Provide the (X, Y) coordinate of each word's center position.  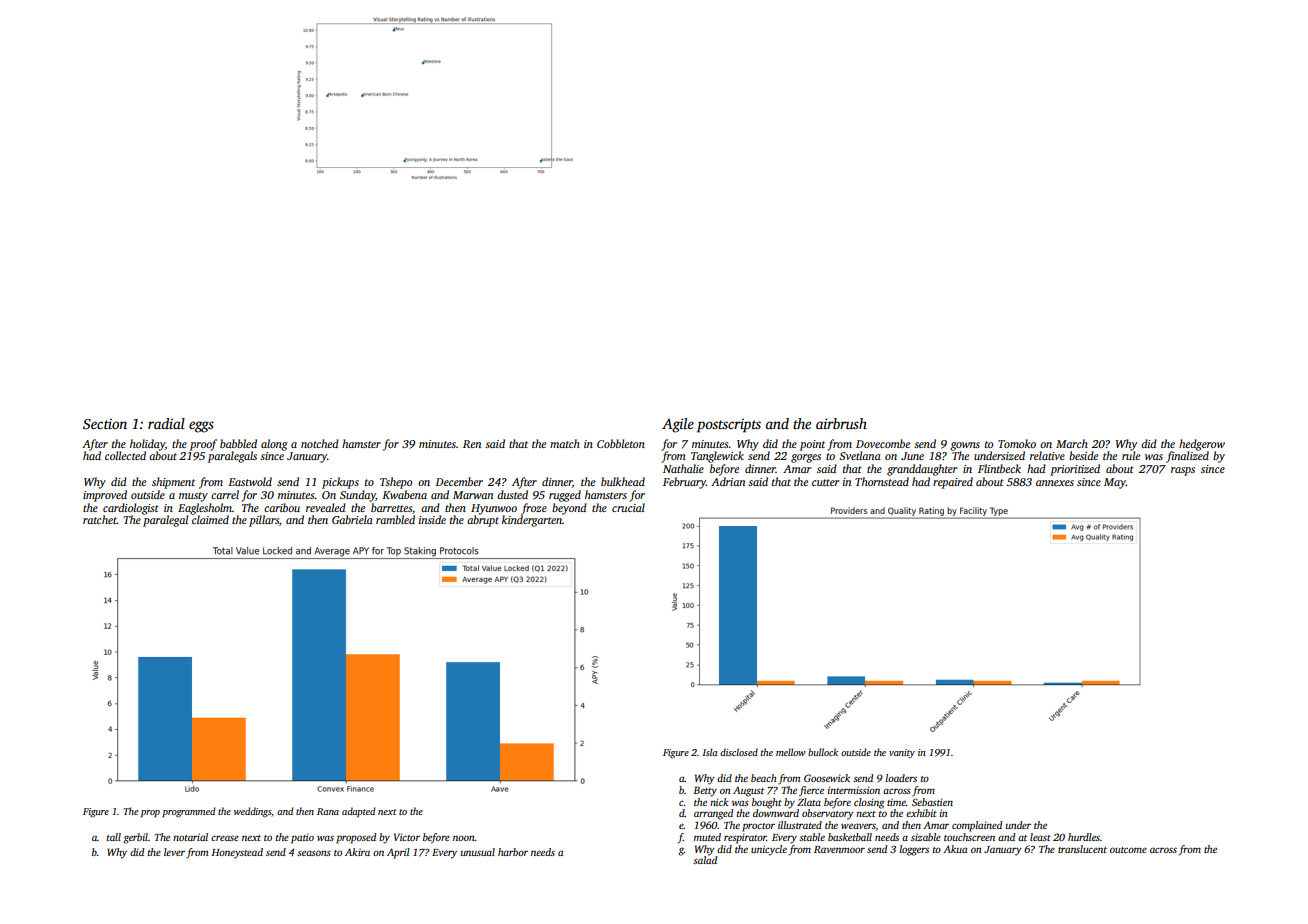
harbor (513, 852)
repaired (953, 483)
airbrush (841, 423)
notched (320, 443)
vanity (902, 753)
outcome (1128, 850)
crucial (628, 507)
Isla (709, 752)
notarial (190, 837)
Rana (328, 811)
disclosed (739, 752)
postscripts (729, 426)
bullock (823, 752)
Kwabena (404, 494)
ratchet (100, 519)
